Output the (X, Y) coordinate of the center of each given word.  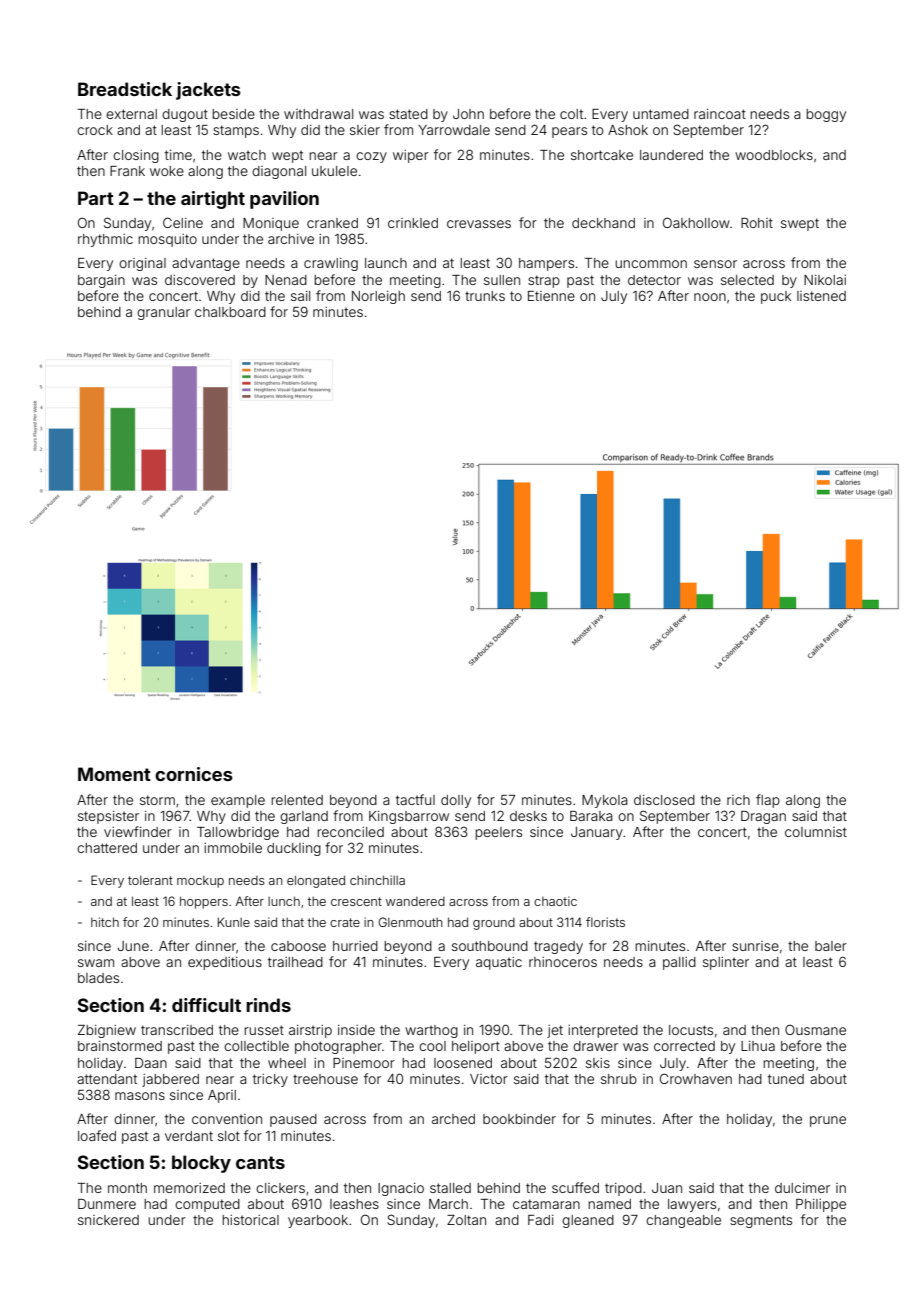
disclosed (664, 800)
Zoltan (466, 1220)
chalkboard (230, 312)
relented (297, 800)
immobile (233, 848)
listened (821, 296)
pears (569, 132)
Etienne (551, 296)
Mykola (605, 801)
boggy (826, 115)
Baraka (591, 816)
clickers (280, 1188)
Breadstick (125, 89)
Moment (114, 774)
